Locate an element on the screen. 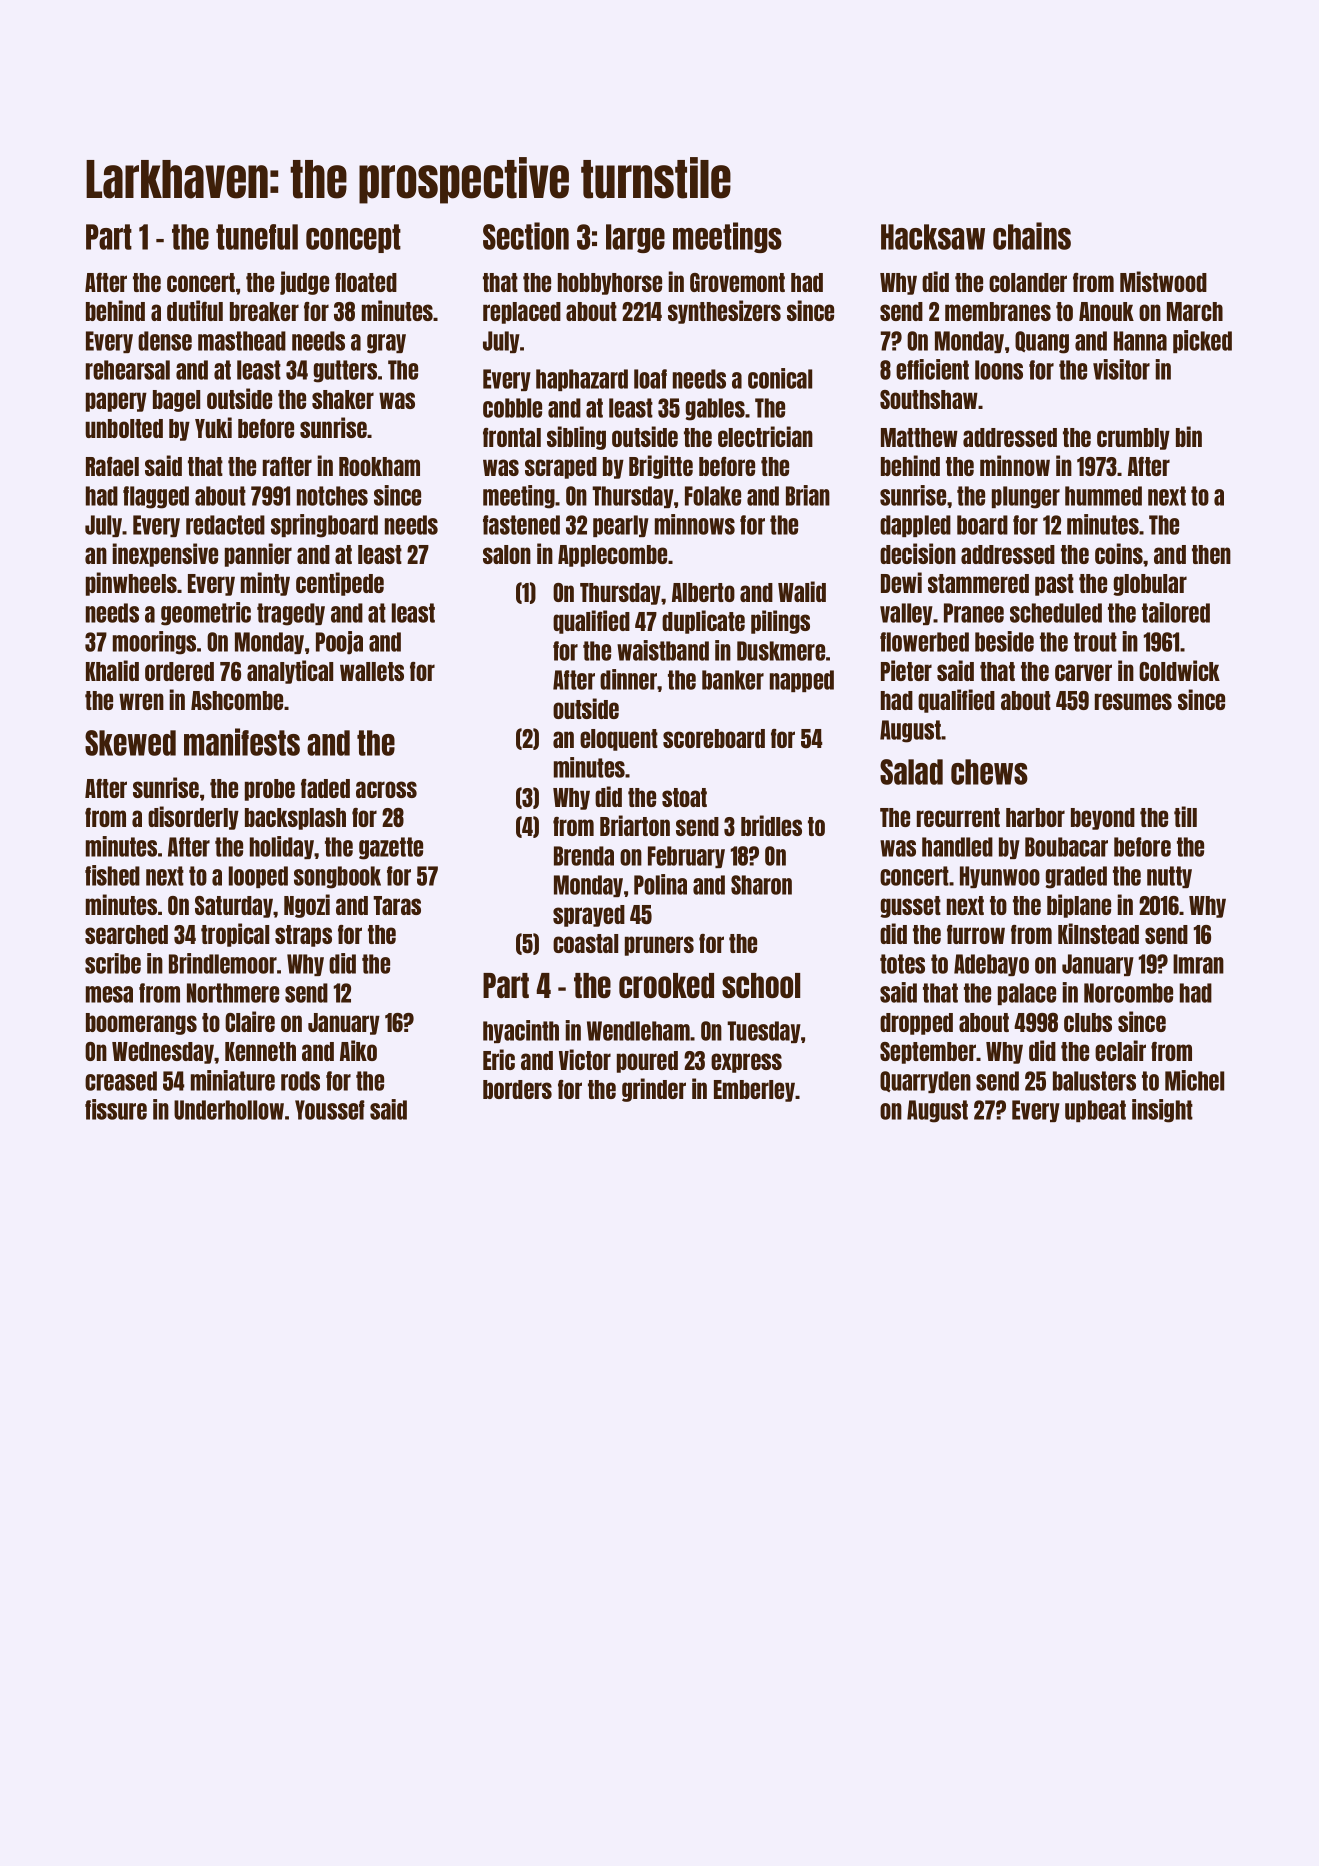 The height and width of the screenshot is (1866, 1319). borders is located at coordinates (517, 1089).
